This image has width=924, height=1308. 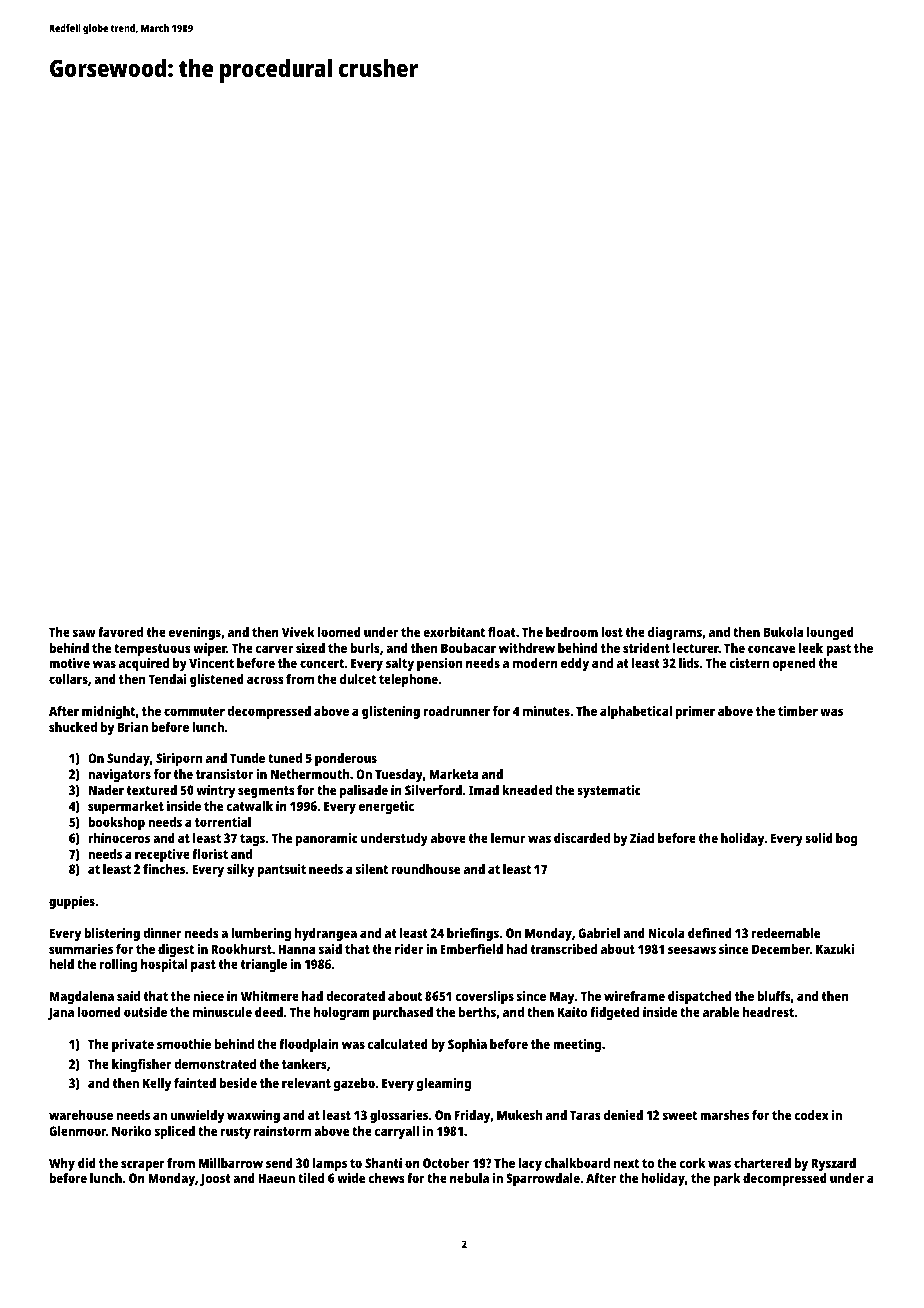 I want to click on lounged, so click(x=830, y=633).
